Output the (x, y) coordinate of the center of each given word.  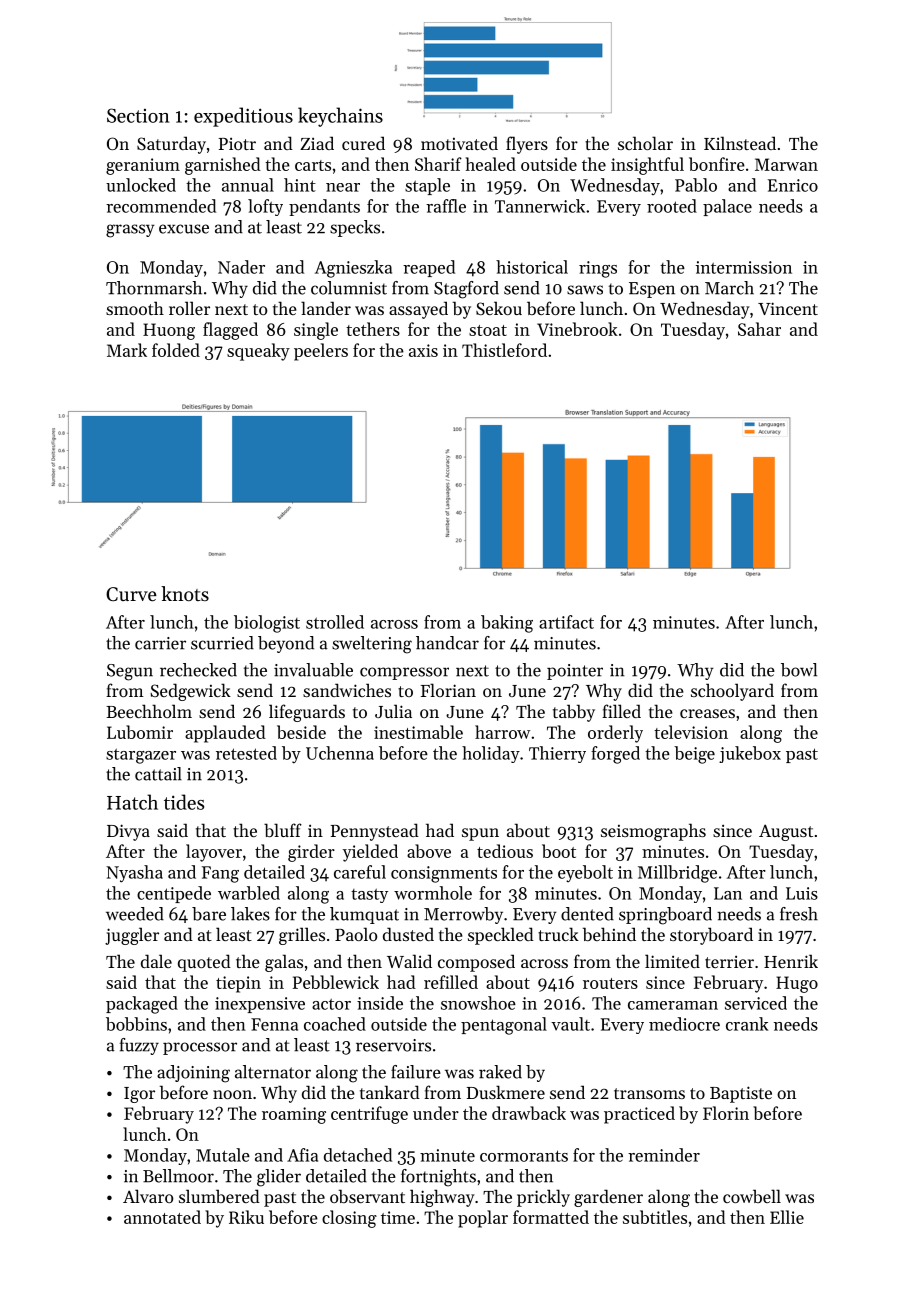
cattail (158, 774)
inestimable (418, 732)
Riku (246, 1217)
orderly (615, 734)
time (398, 1217)
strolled (335, 622)
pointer (575, 672)
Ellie (787, 1217)
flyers (527, 145)
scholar (645, 143)
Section (138, 115)
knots (185, 593)
